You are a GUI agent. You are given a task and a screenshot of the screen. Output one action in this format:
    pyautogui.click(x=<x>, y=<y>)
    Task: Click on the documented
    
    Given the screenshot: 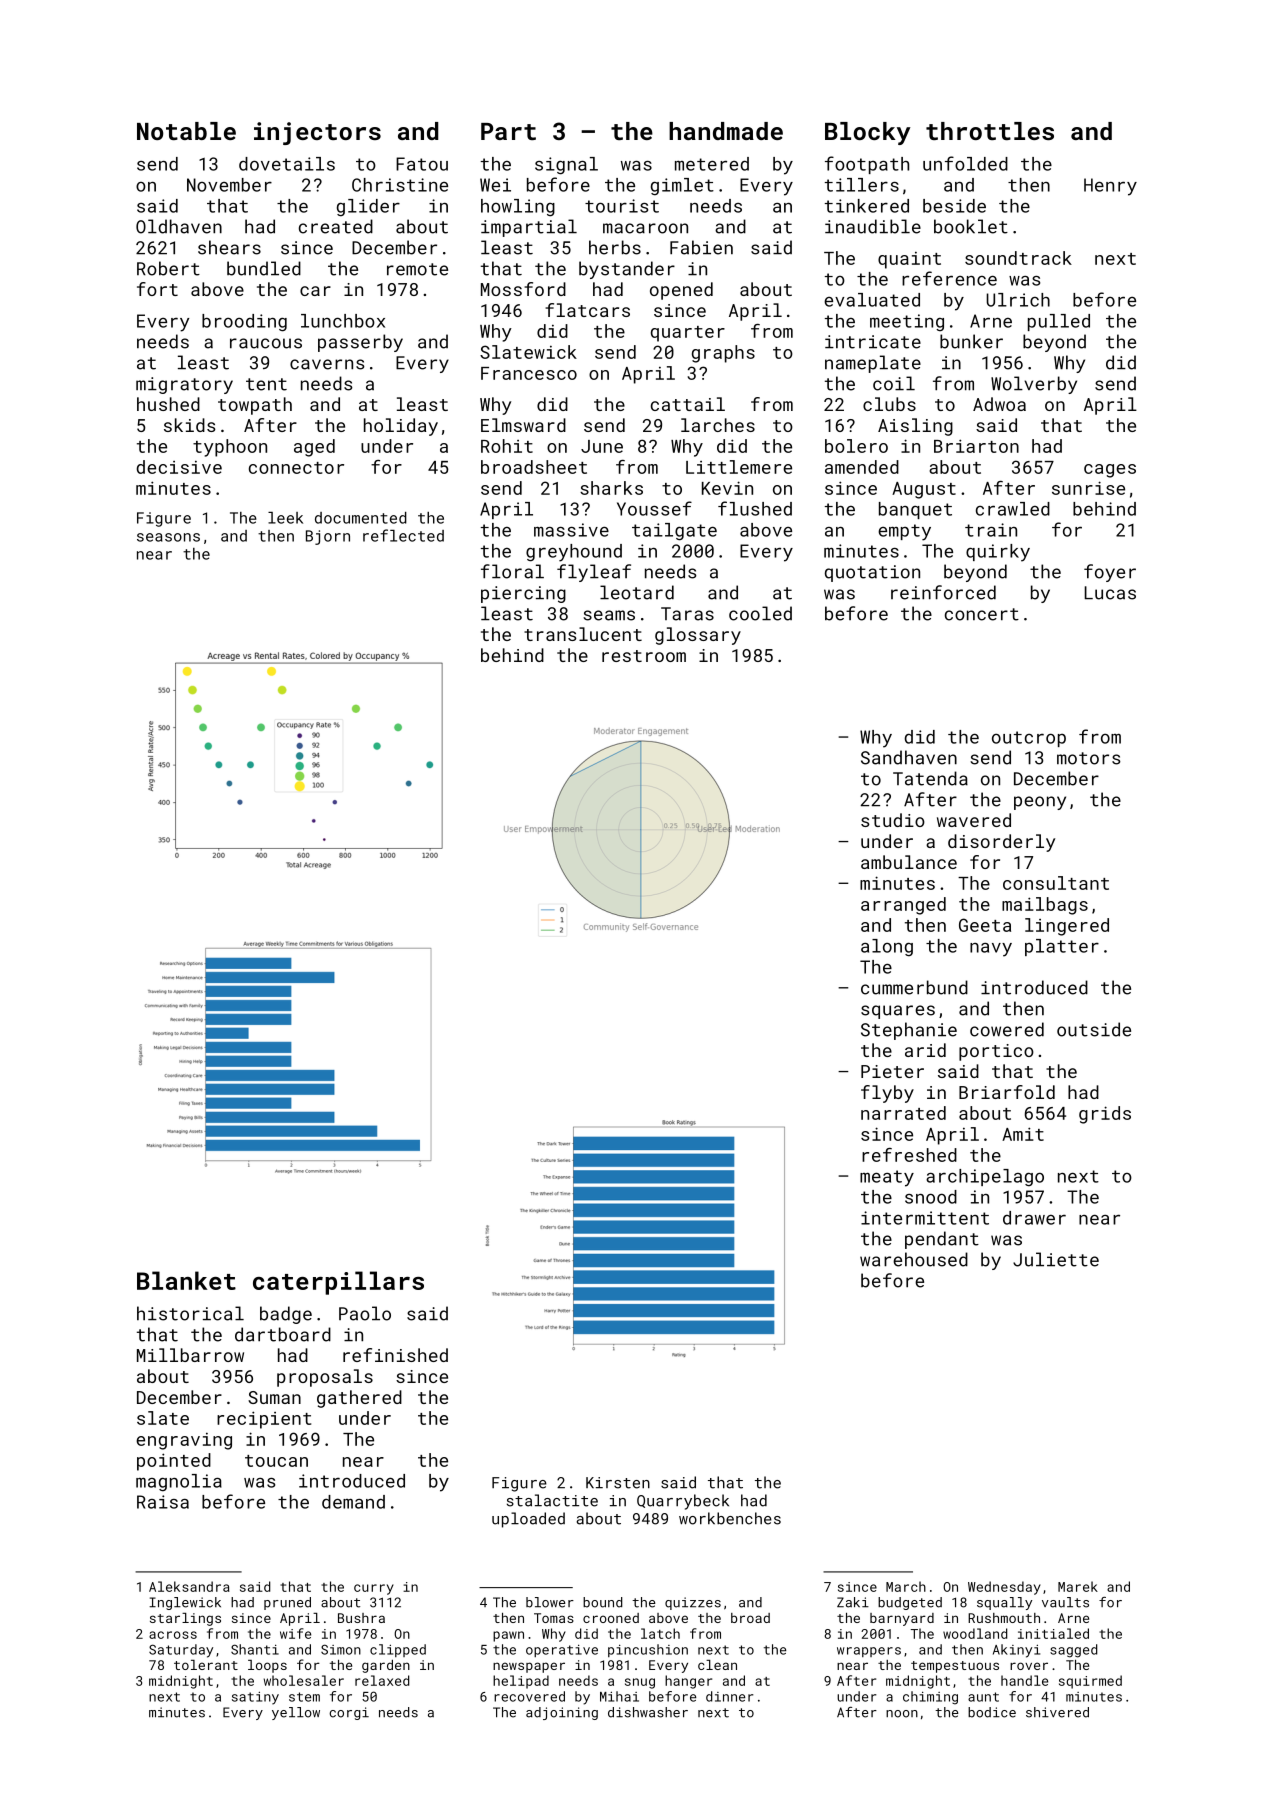 What is the action you would take?
    pyautogui.click(x=361, y=518)
